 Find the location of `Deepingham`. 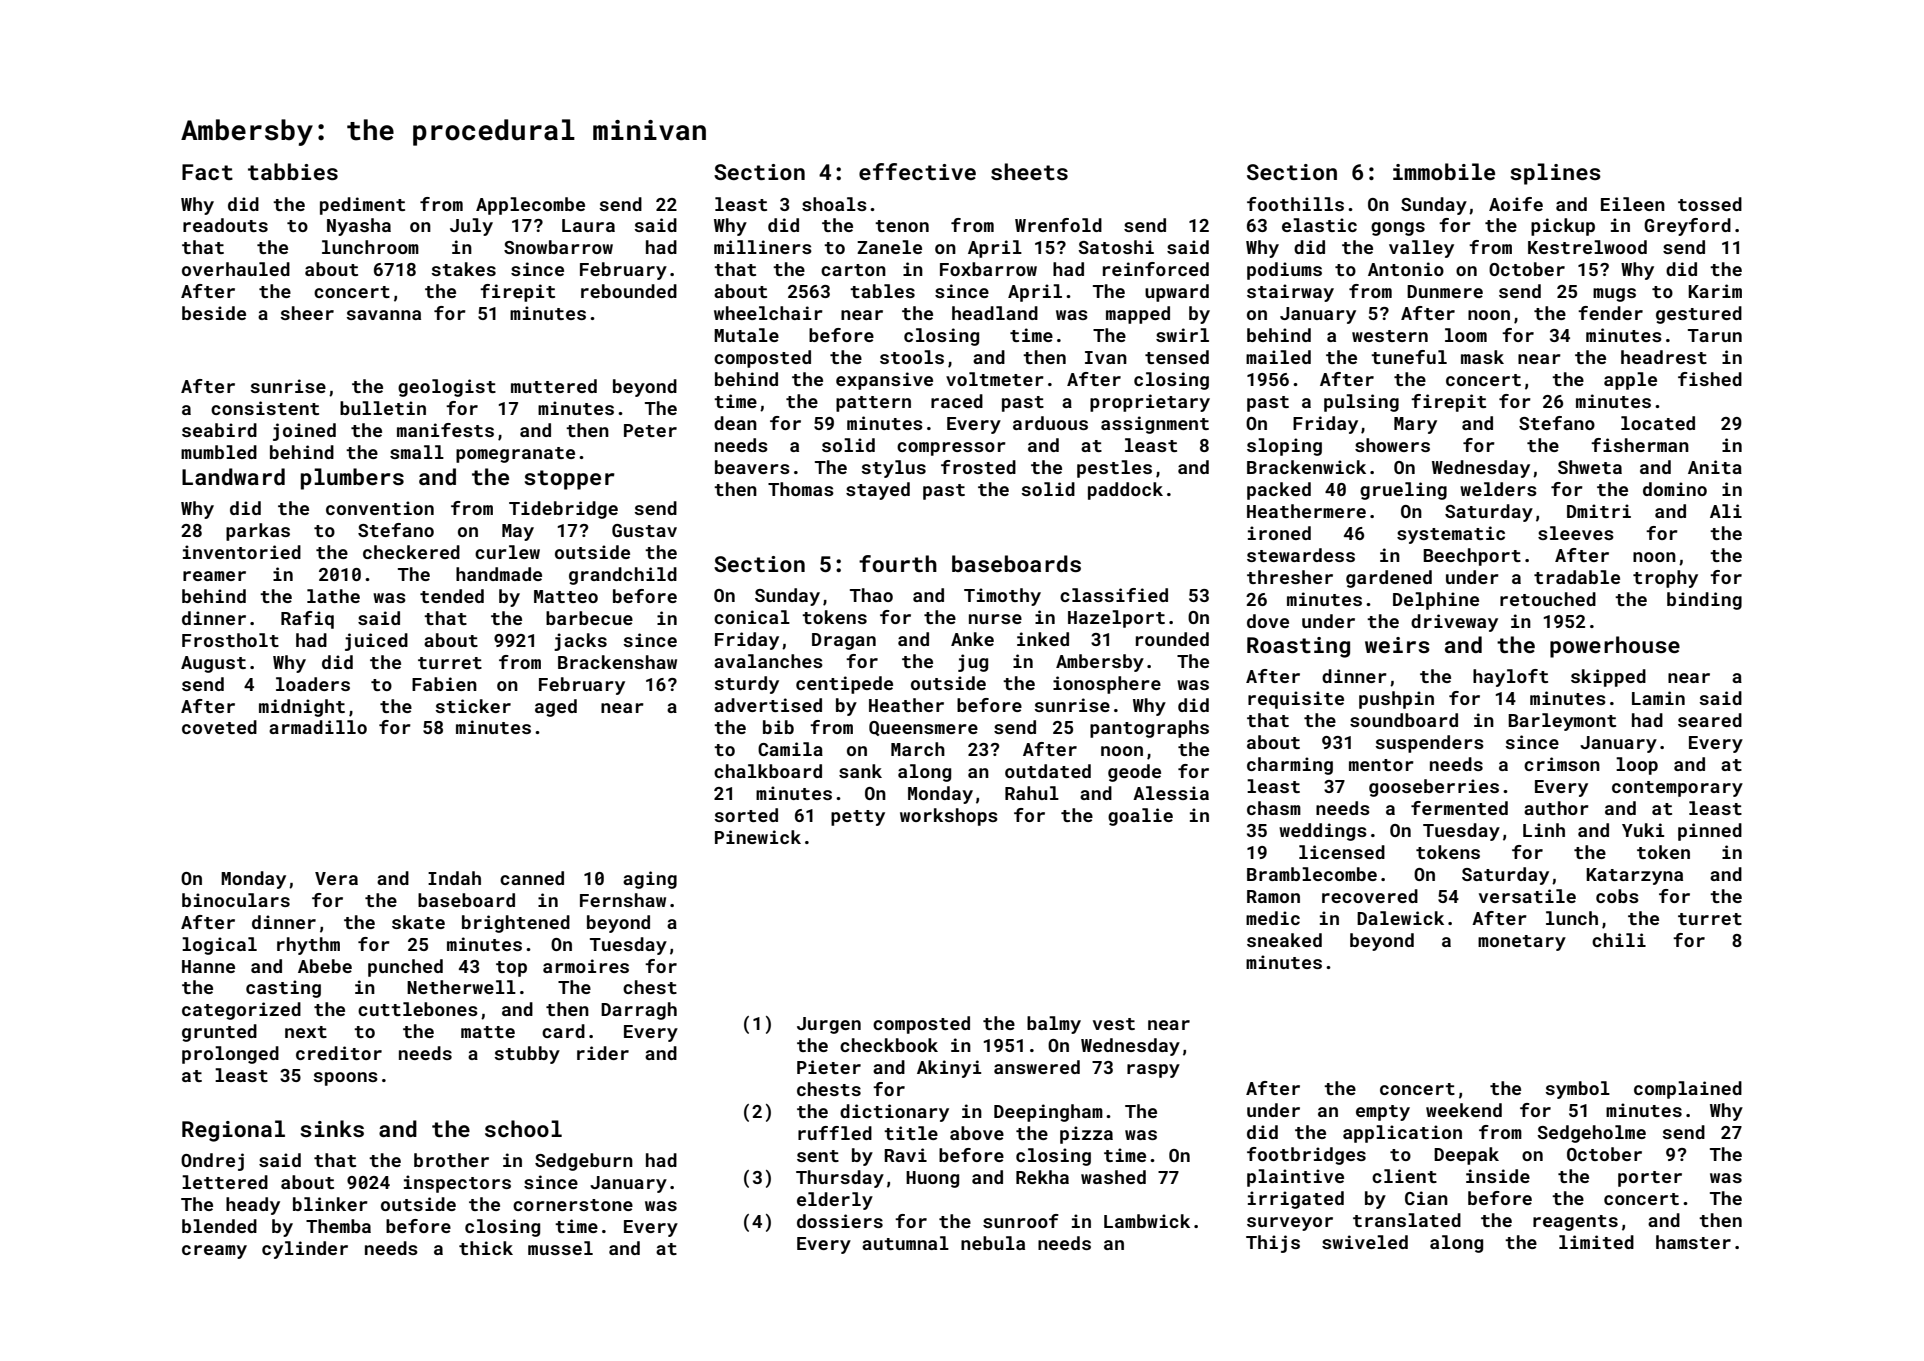

Deepingham is located at coordinates (1048, 1113).
